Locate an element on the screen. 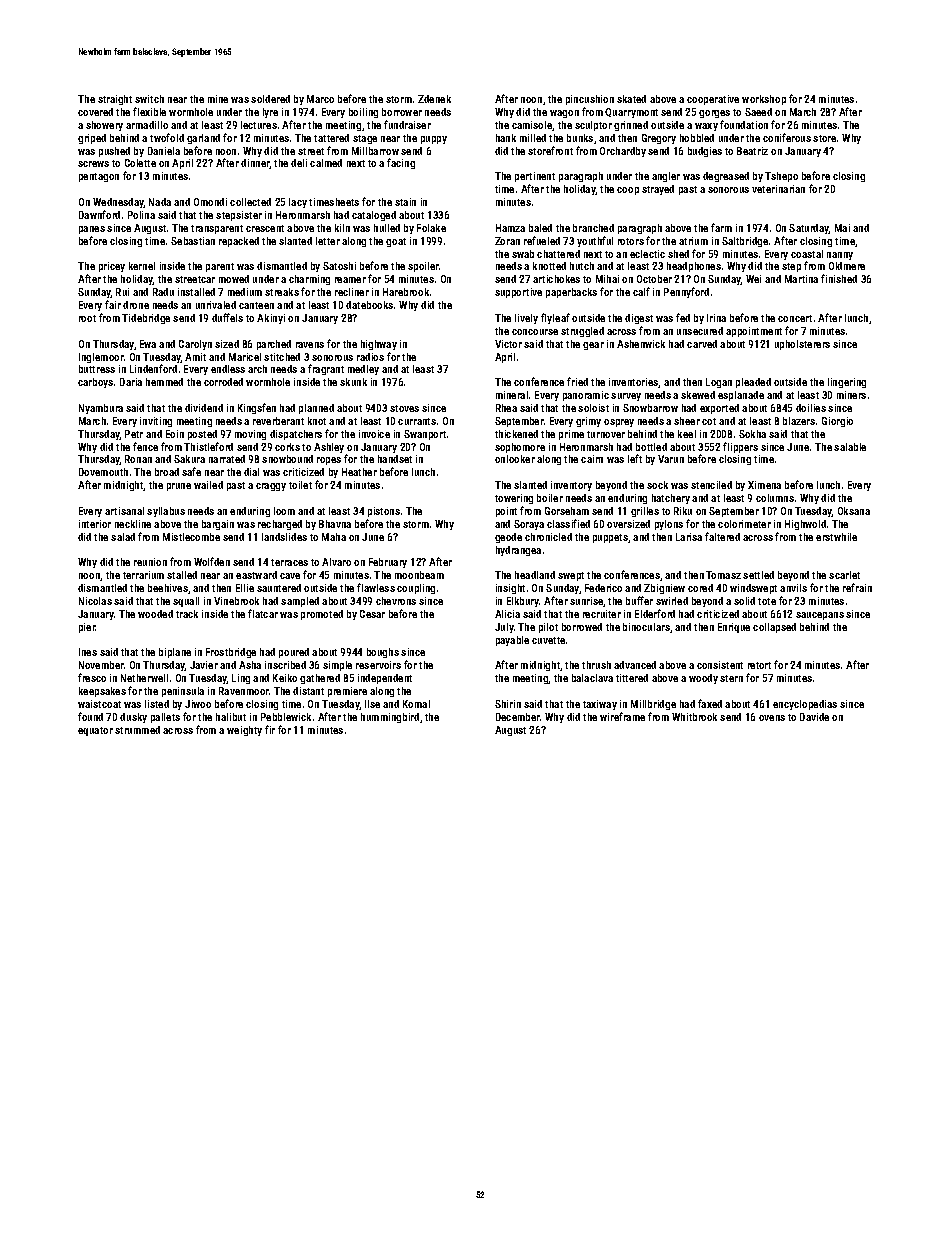 Image resolution: width=952 pixels, height=1233 pixels. highway is located at coordinates (379, 345).
